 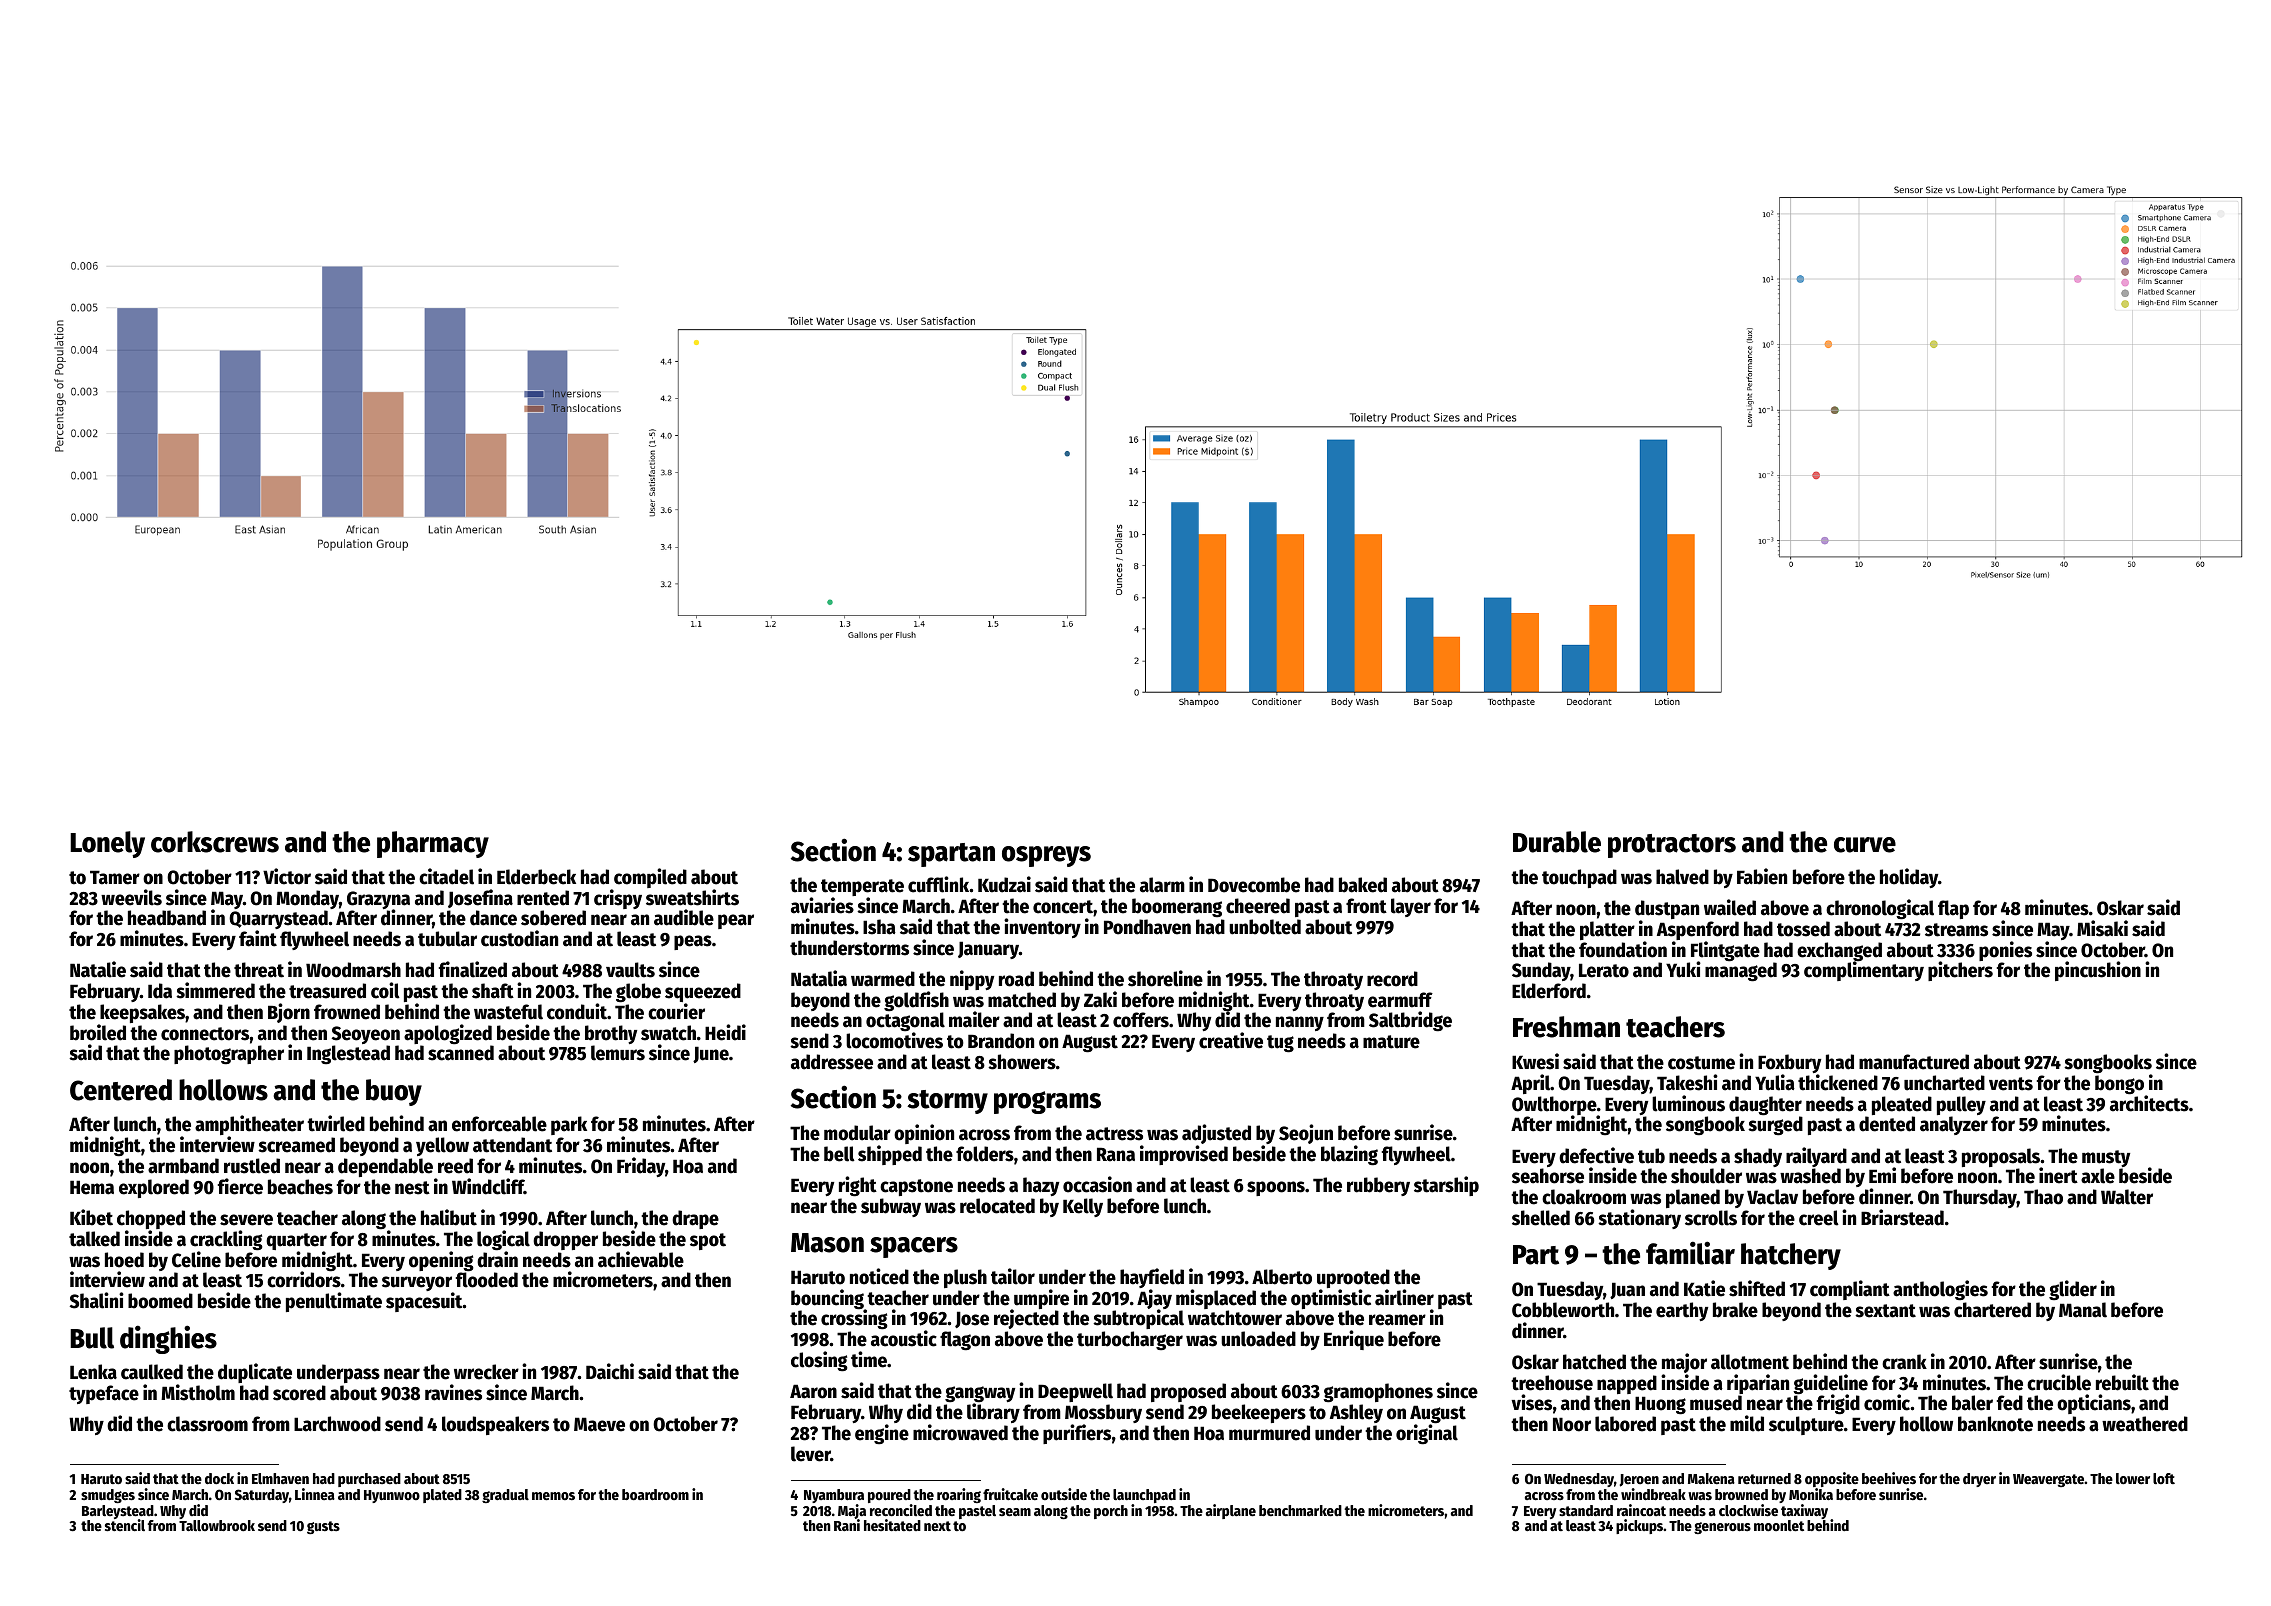 What do you see at coordinates (1586, 1510) in the document?
I see `standard` at bounding box center [1586, 1510].
